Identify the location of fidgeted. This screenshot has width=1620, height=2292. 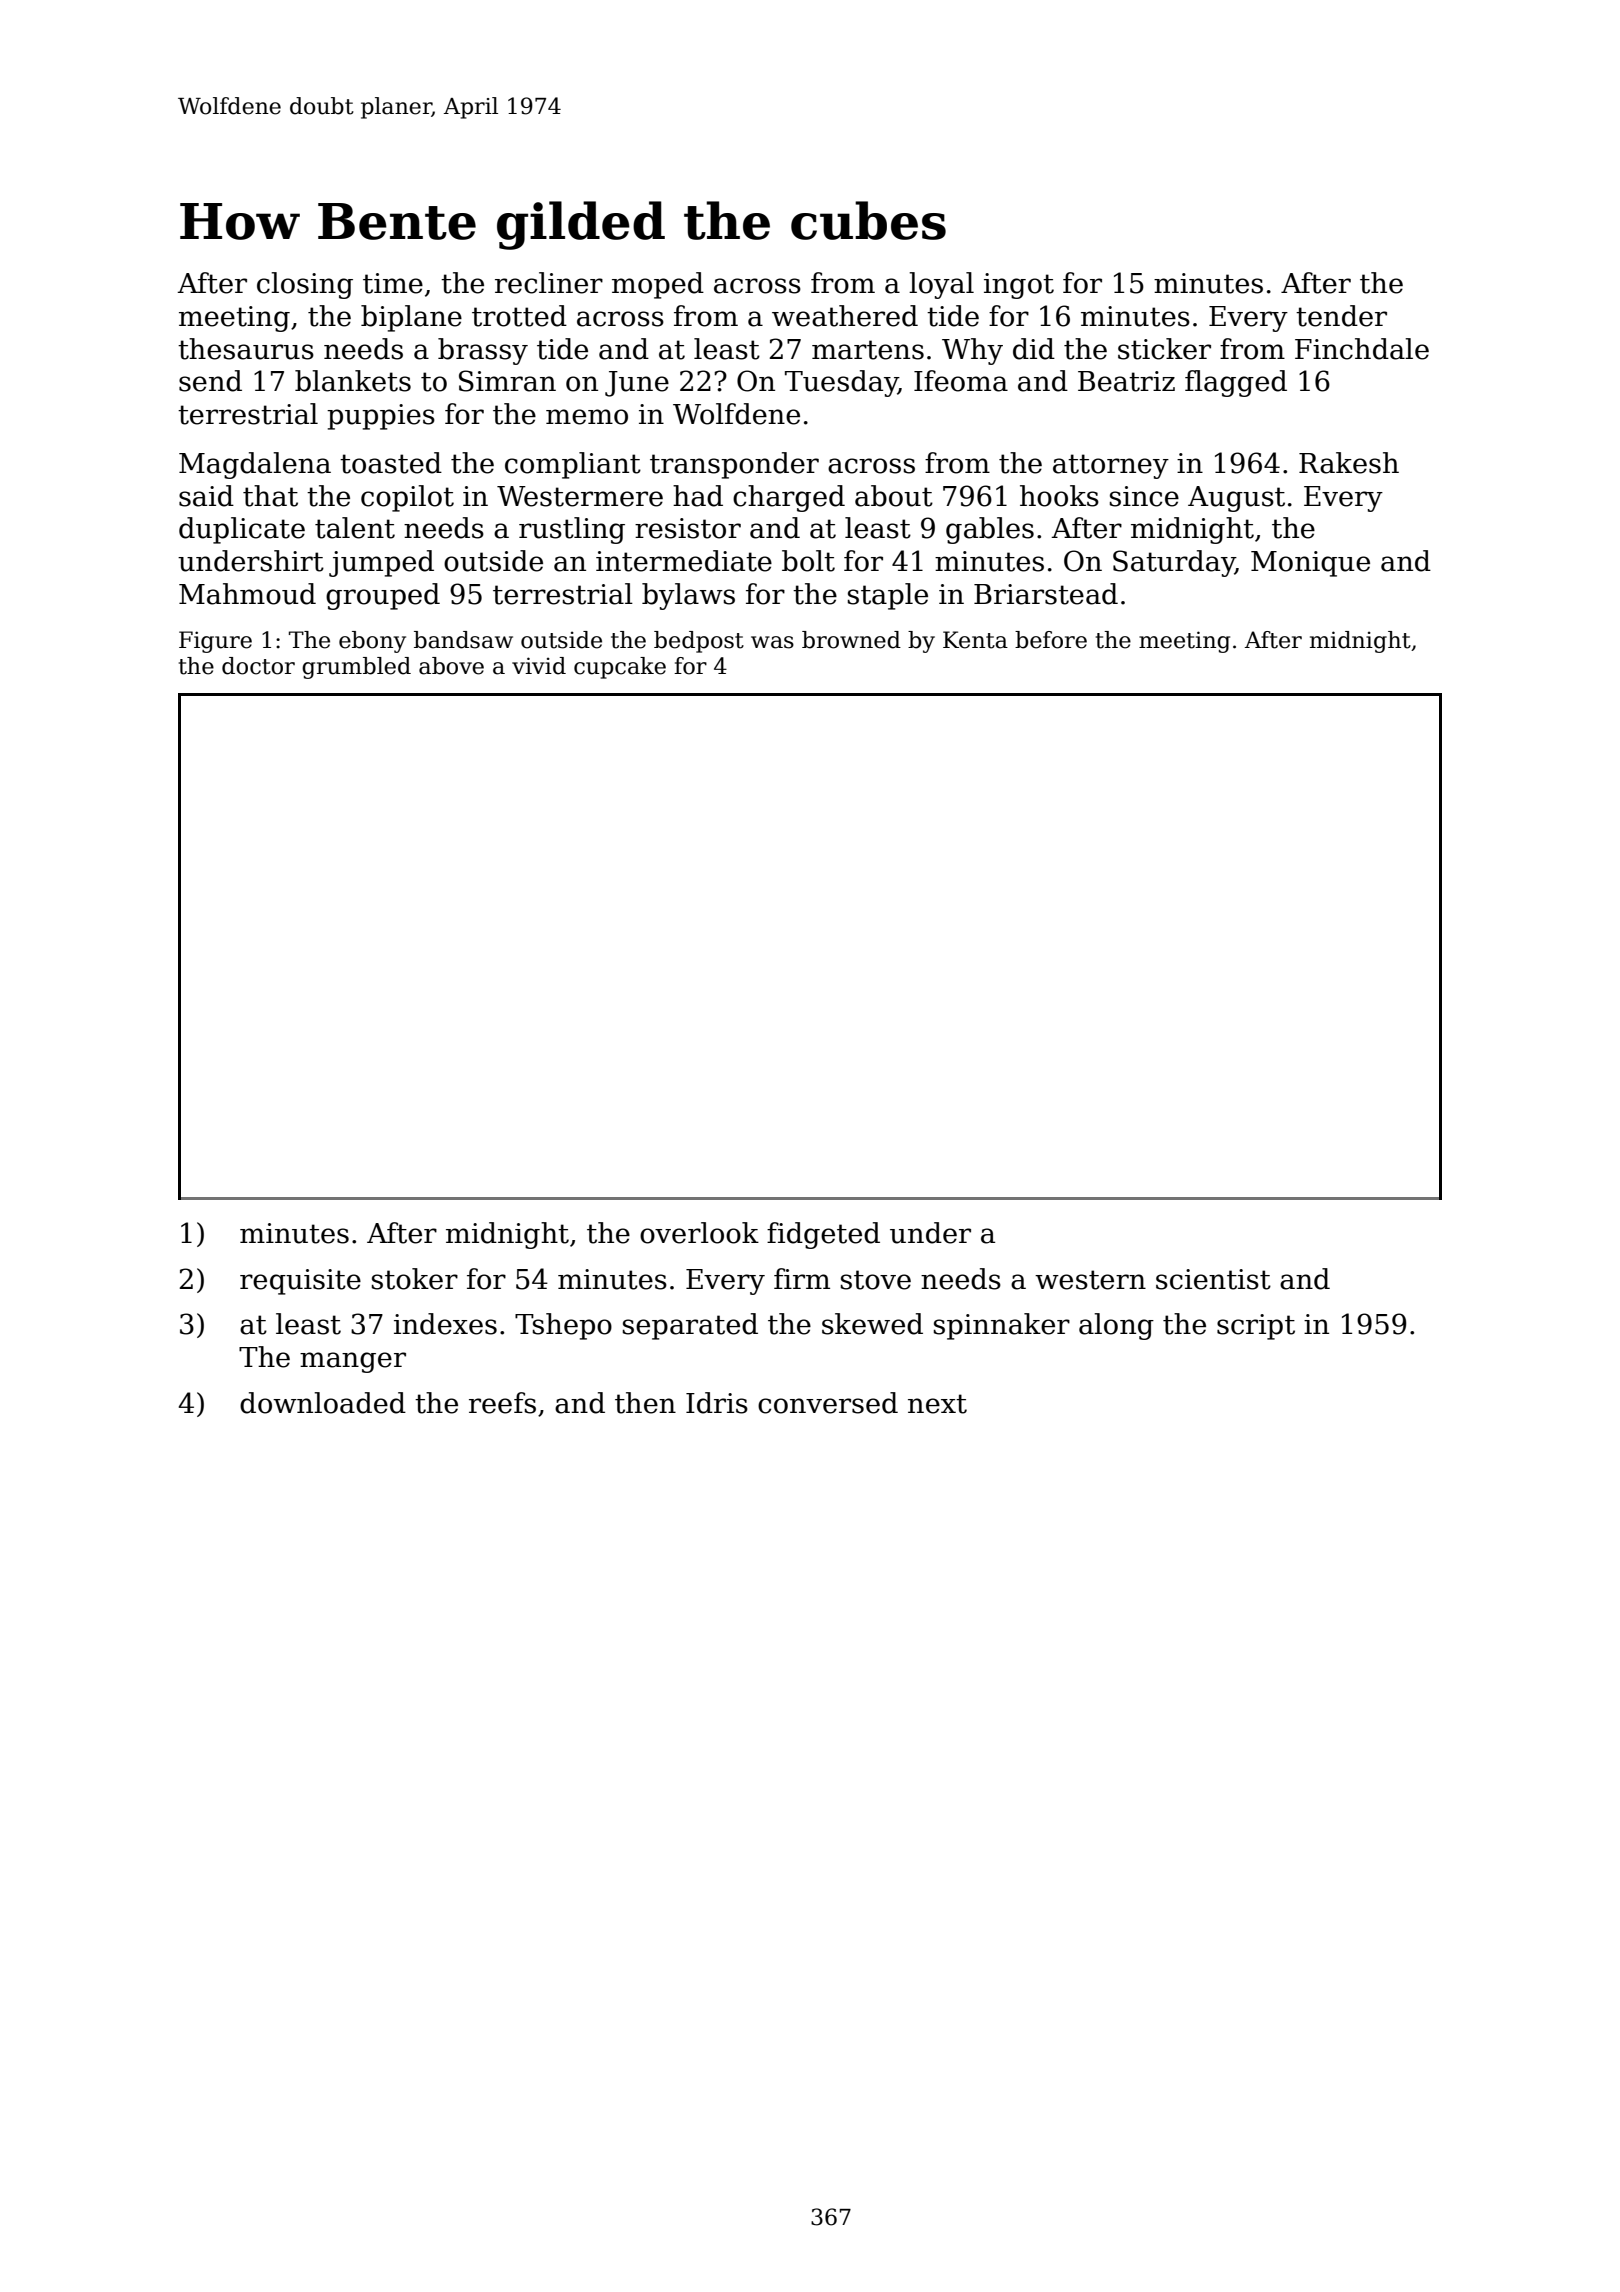
(823, 1235).
